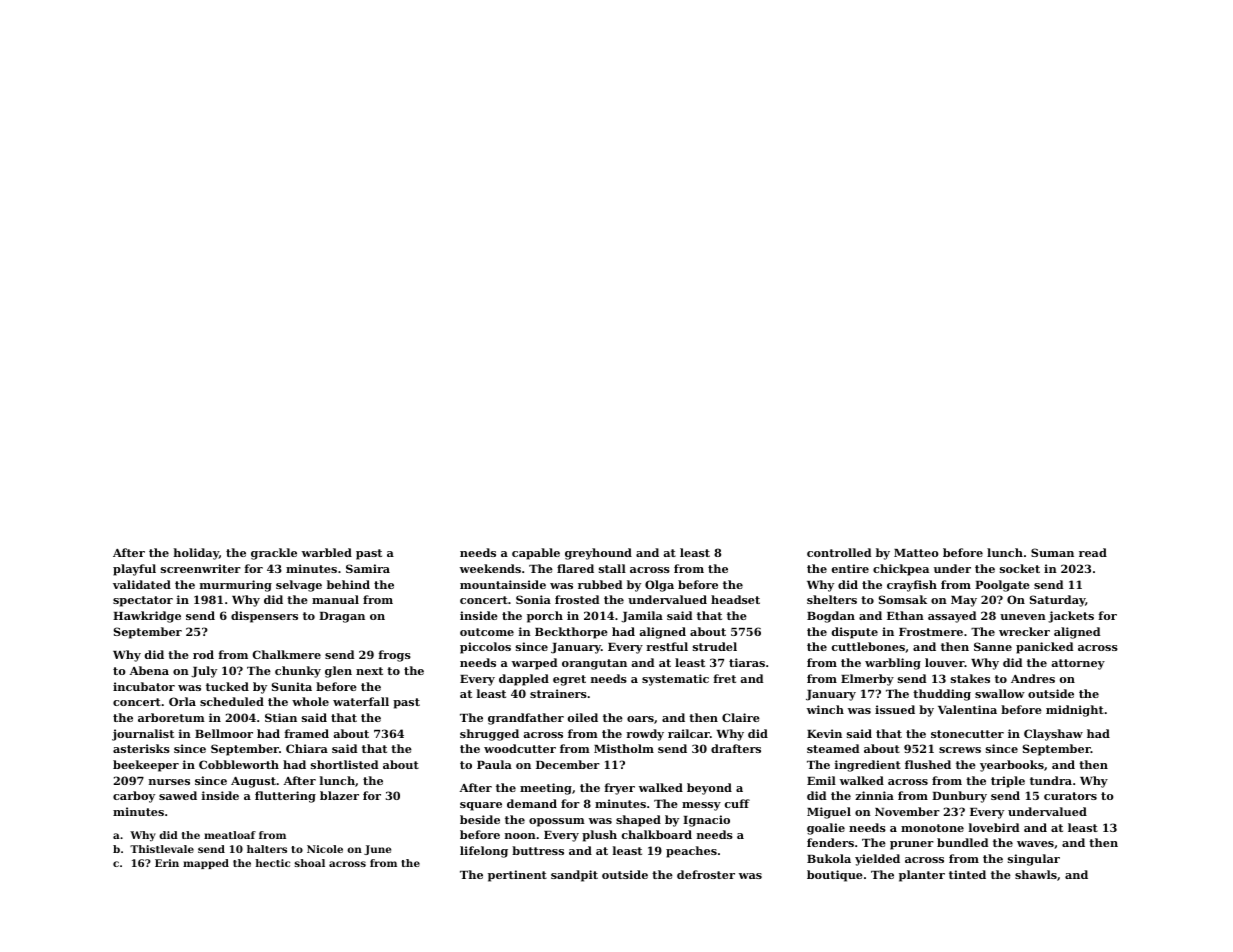  Describe the element at coordinates (342, 617) in the screenshot. I see `Dragan` at that location.
